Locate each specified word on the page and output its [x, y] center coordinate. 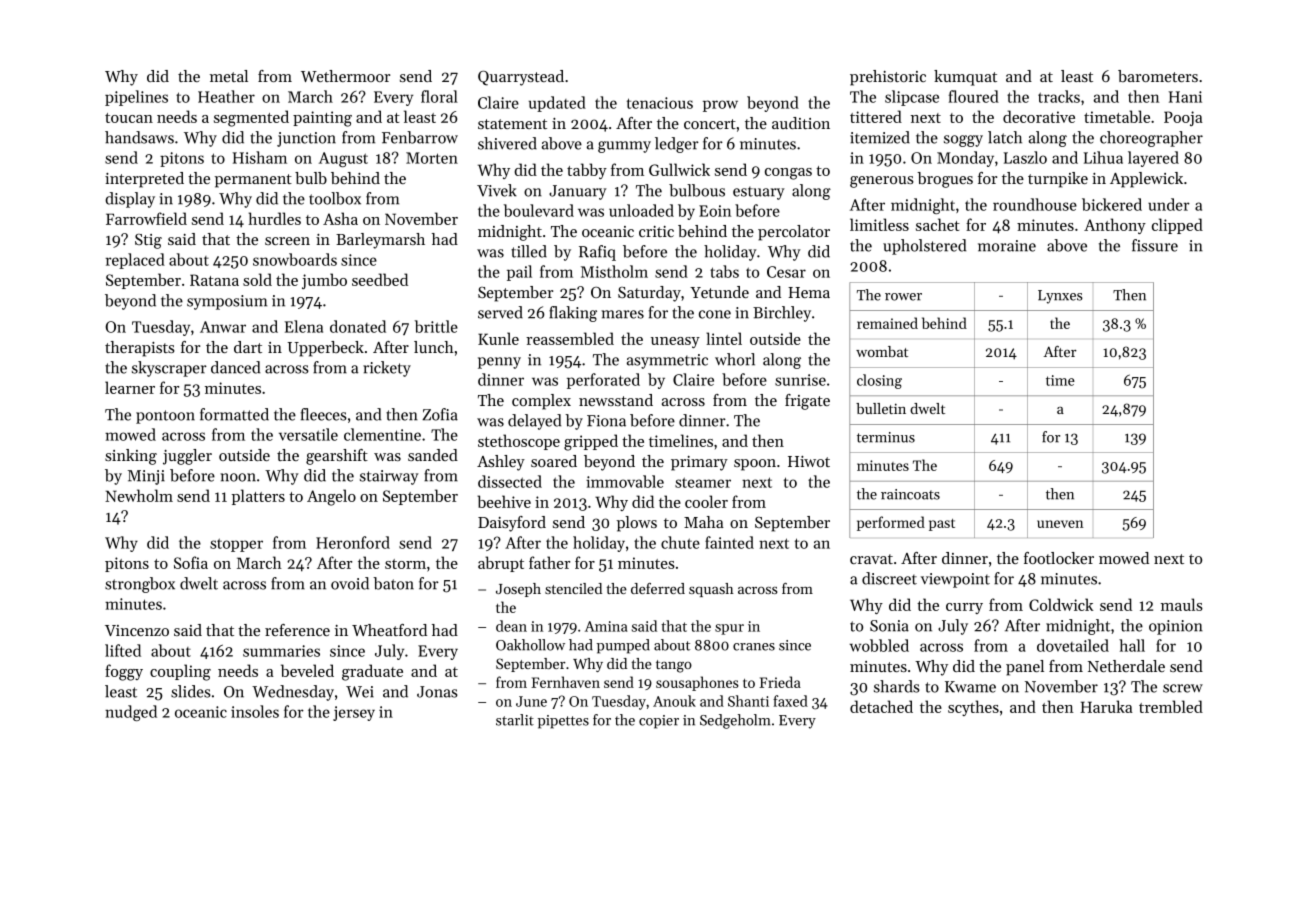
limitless [879, 224]
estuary [759, 193]
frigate [807, 402]
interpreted [144, 180]
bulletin [881, 408]
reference [297, 630]
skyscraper [169, 369]
